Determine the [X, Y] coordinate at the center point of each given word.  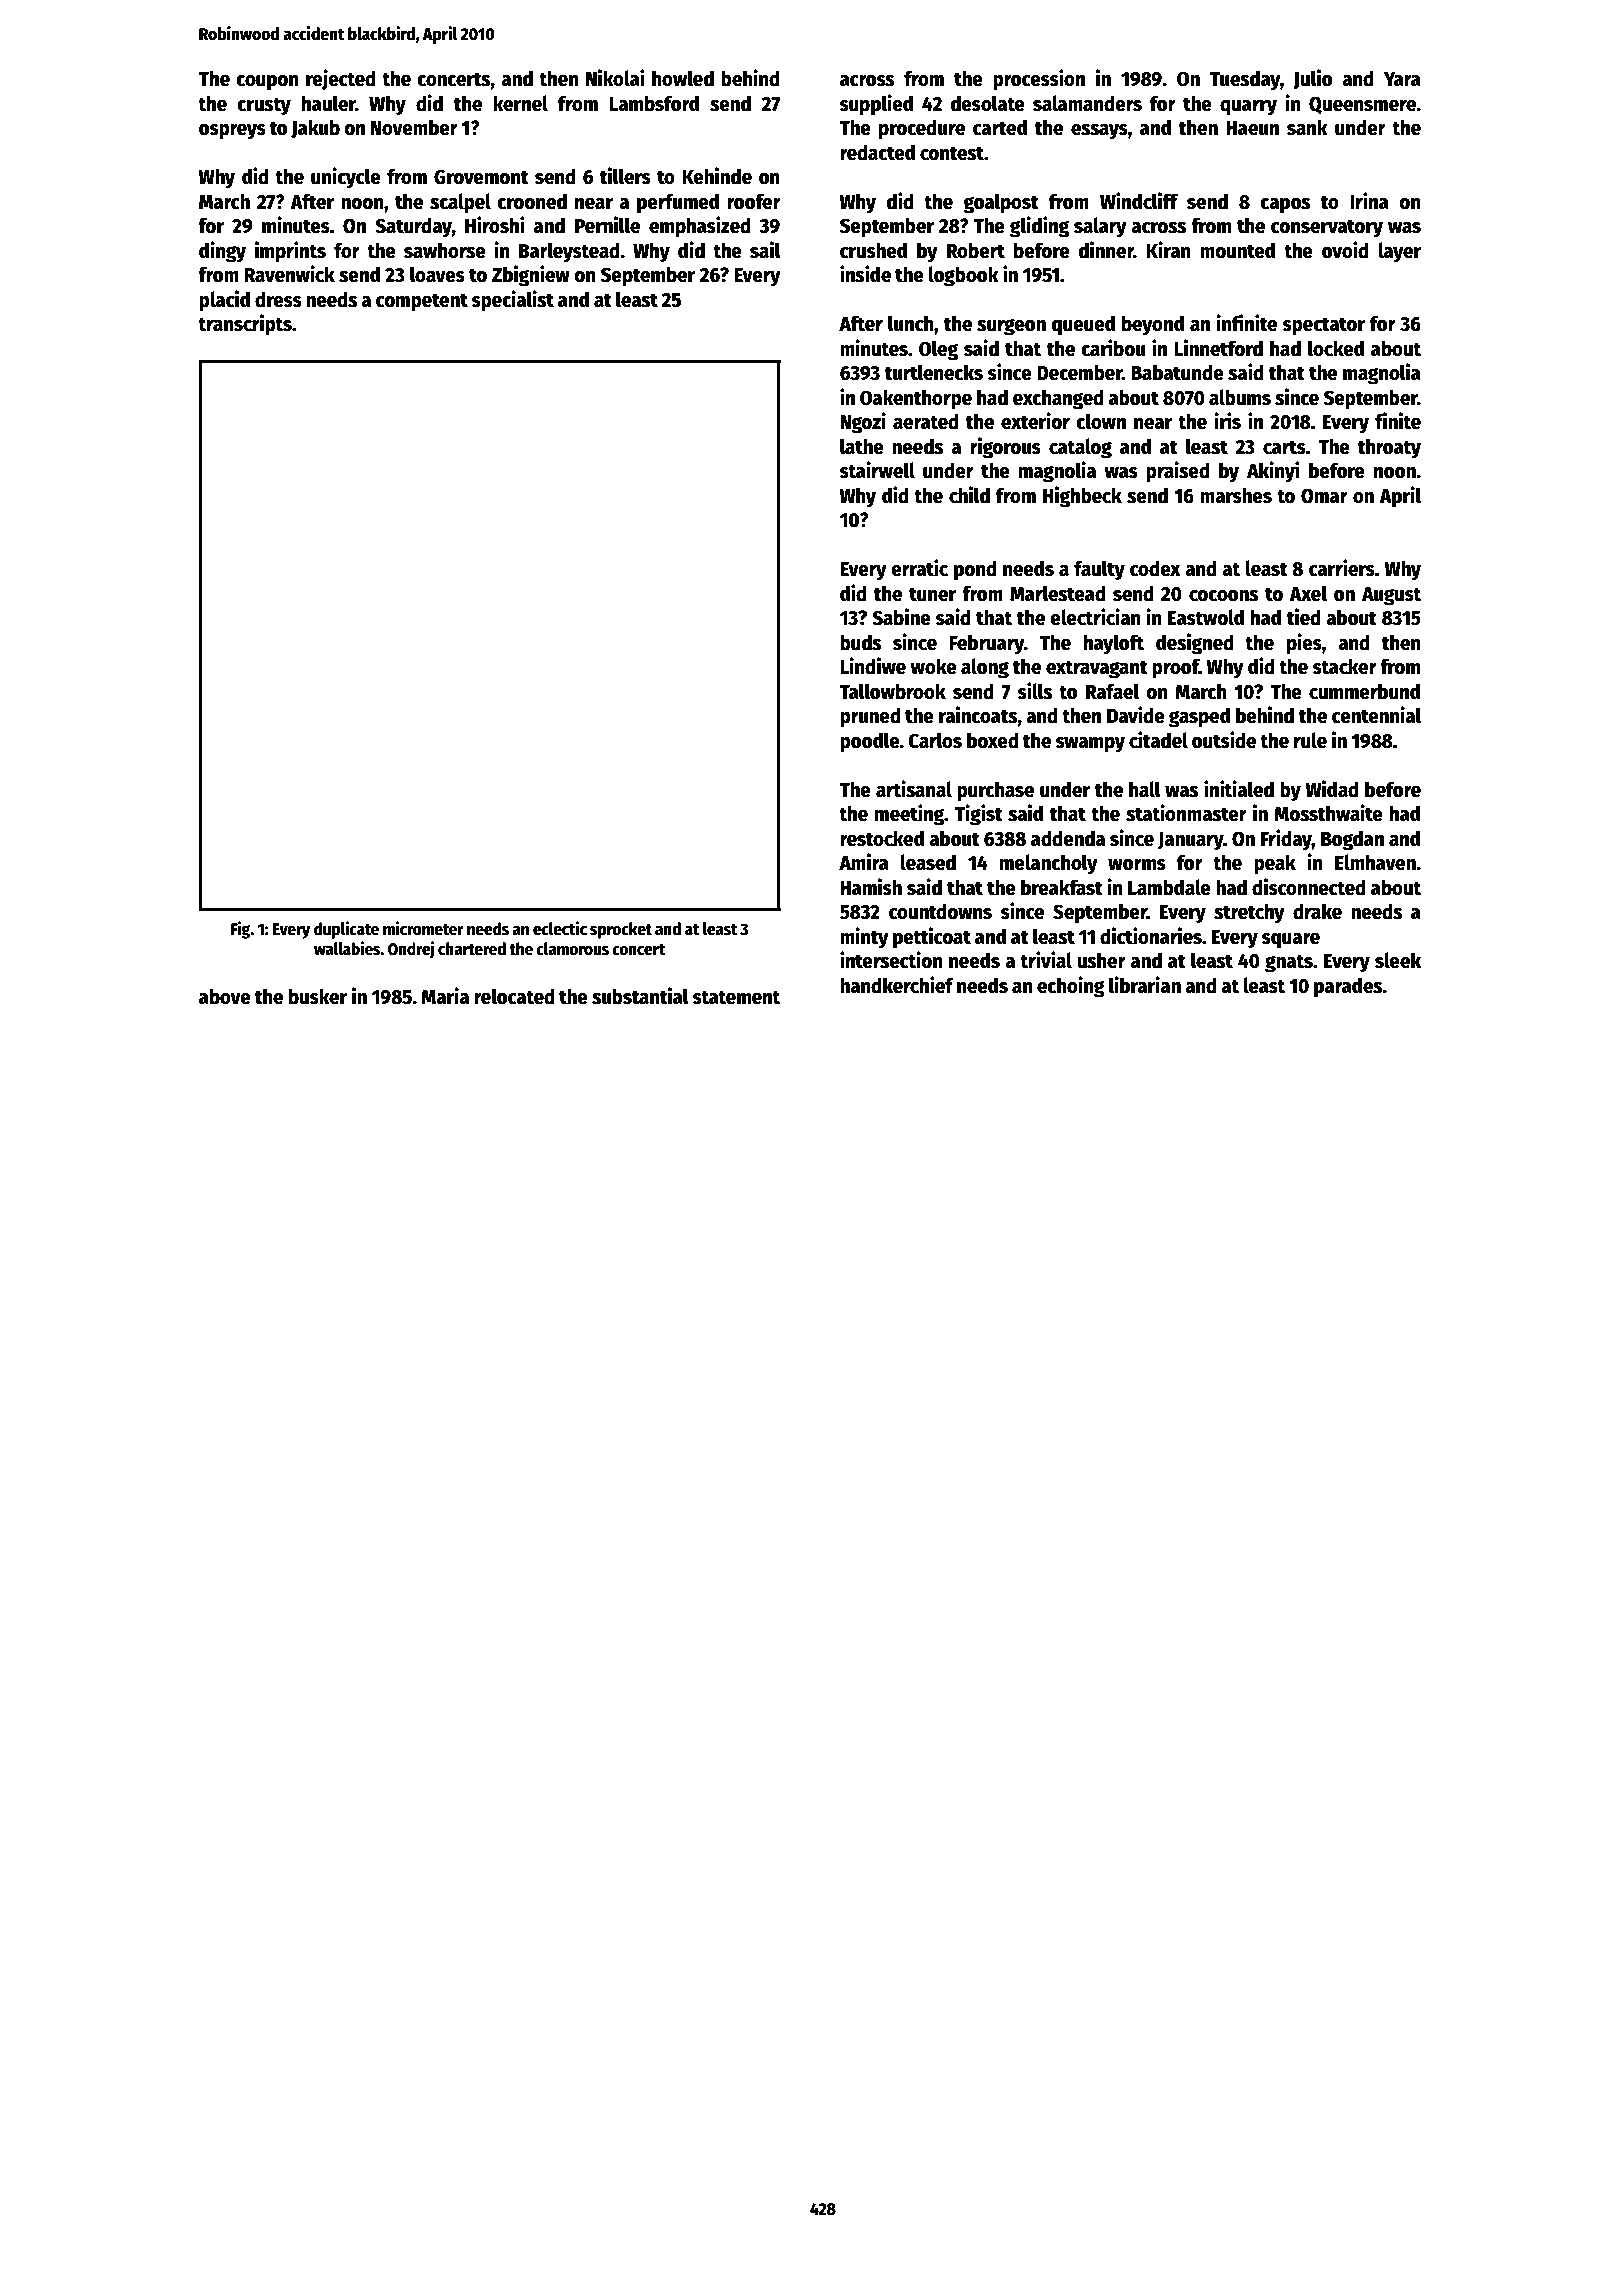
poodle [870, 742]
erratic [919, 568]
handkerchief [897, 985]
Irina [1369, 201]
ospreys [232, 132]
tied [1304, 617]
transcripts [245, 325]
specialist [512, 301]
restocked [882, 838]
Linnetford [1218, 348]
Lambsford [654, 103]
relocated [514, 996]
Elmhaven [1375, 862]
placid [224, 301]
